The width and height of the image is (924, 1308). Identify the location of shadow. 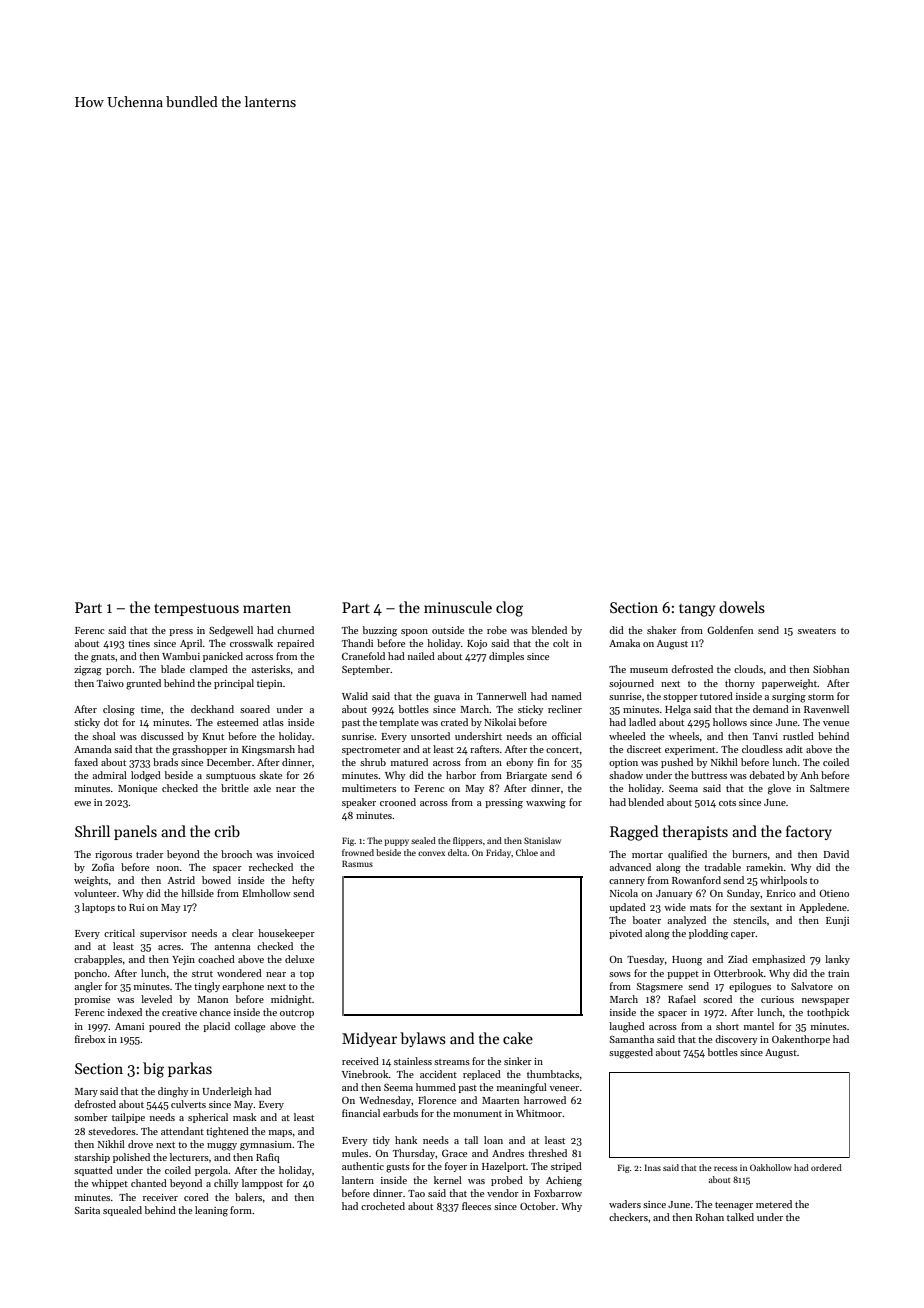
(626, 775).
